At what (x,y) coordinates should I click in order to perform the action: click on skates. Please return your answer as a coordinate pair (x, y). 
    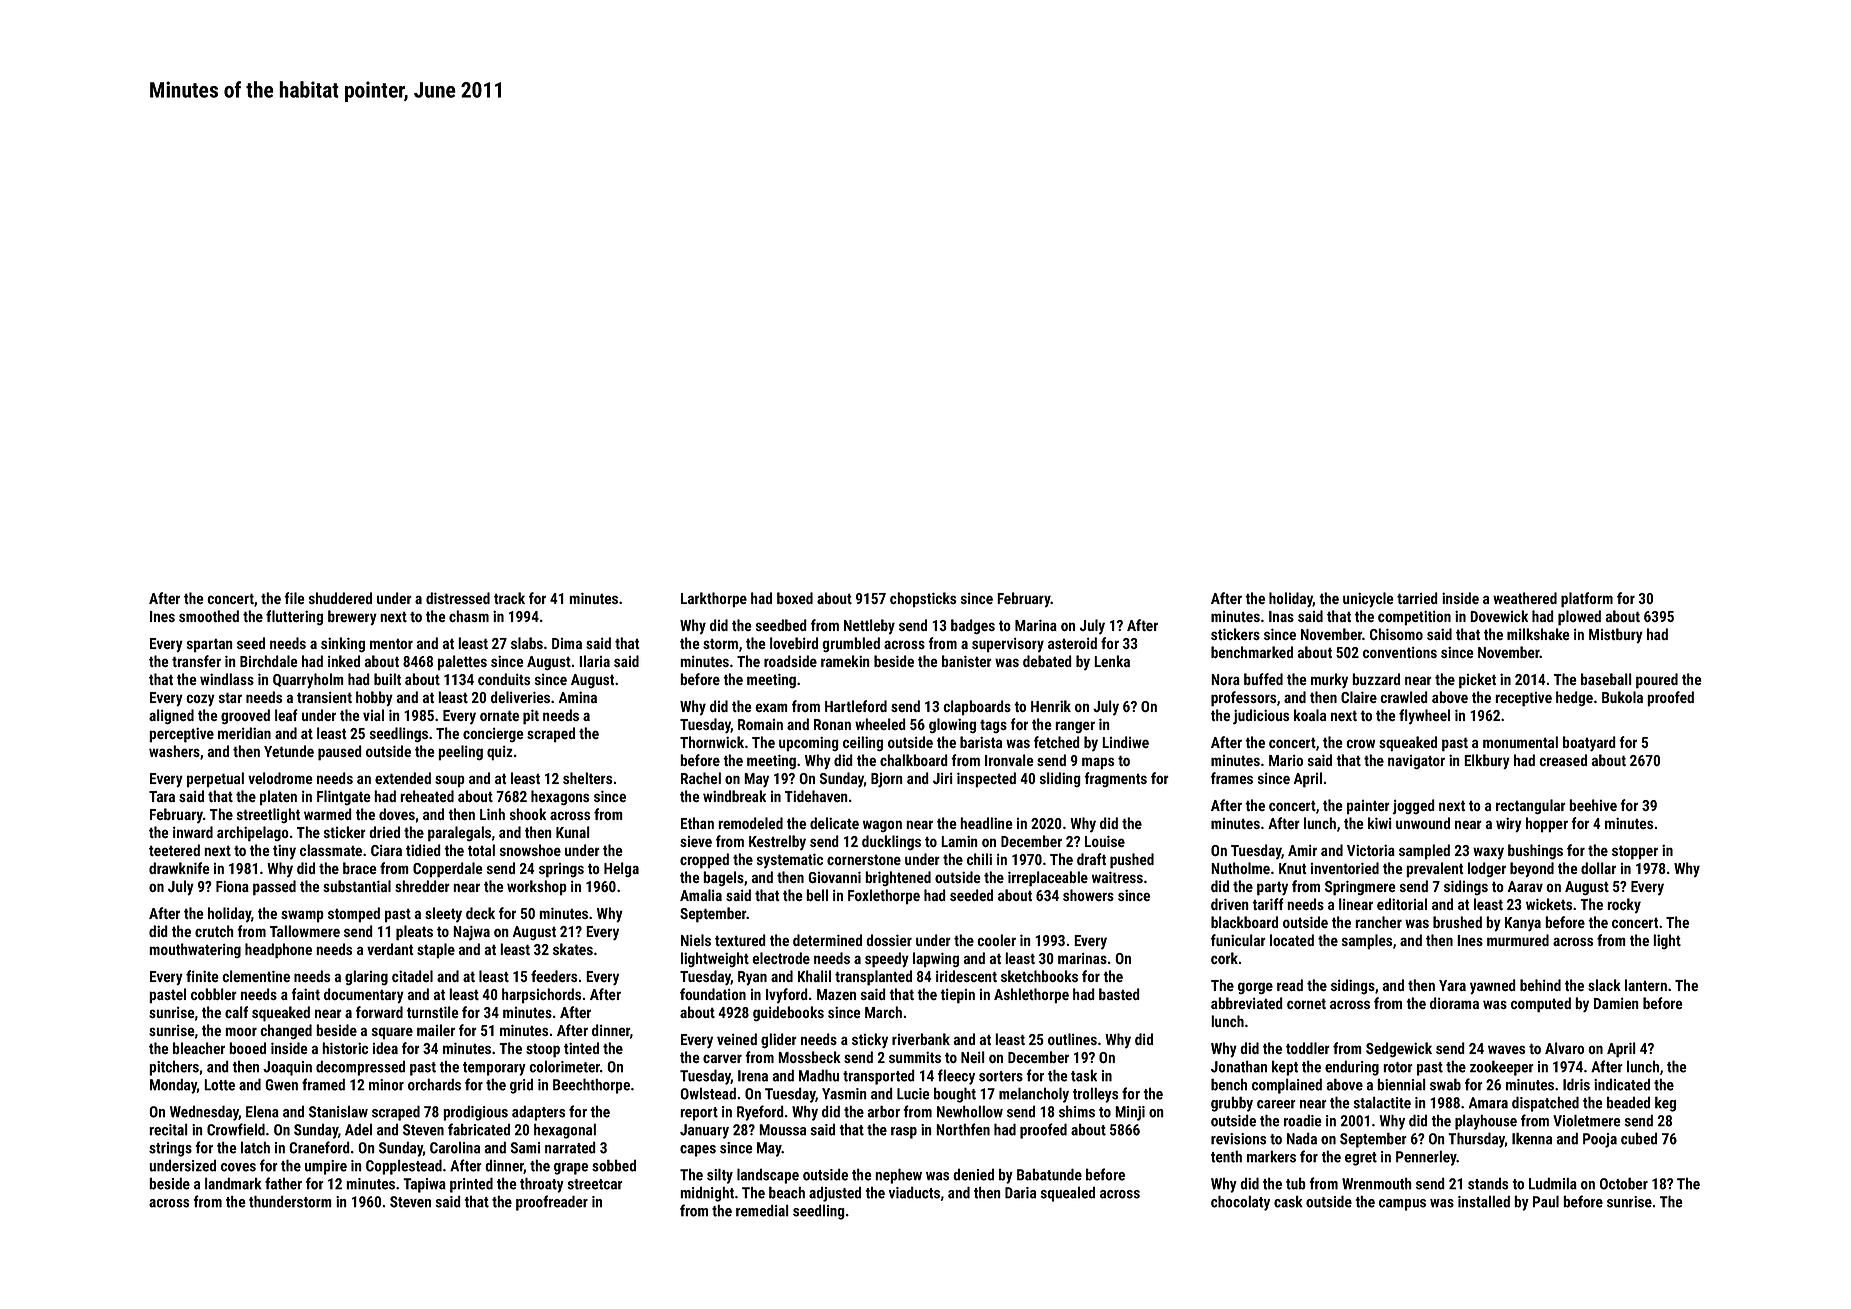
    Looking at the image, I should click on (573, 949).
